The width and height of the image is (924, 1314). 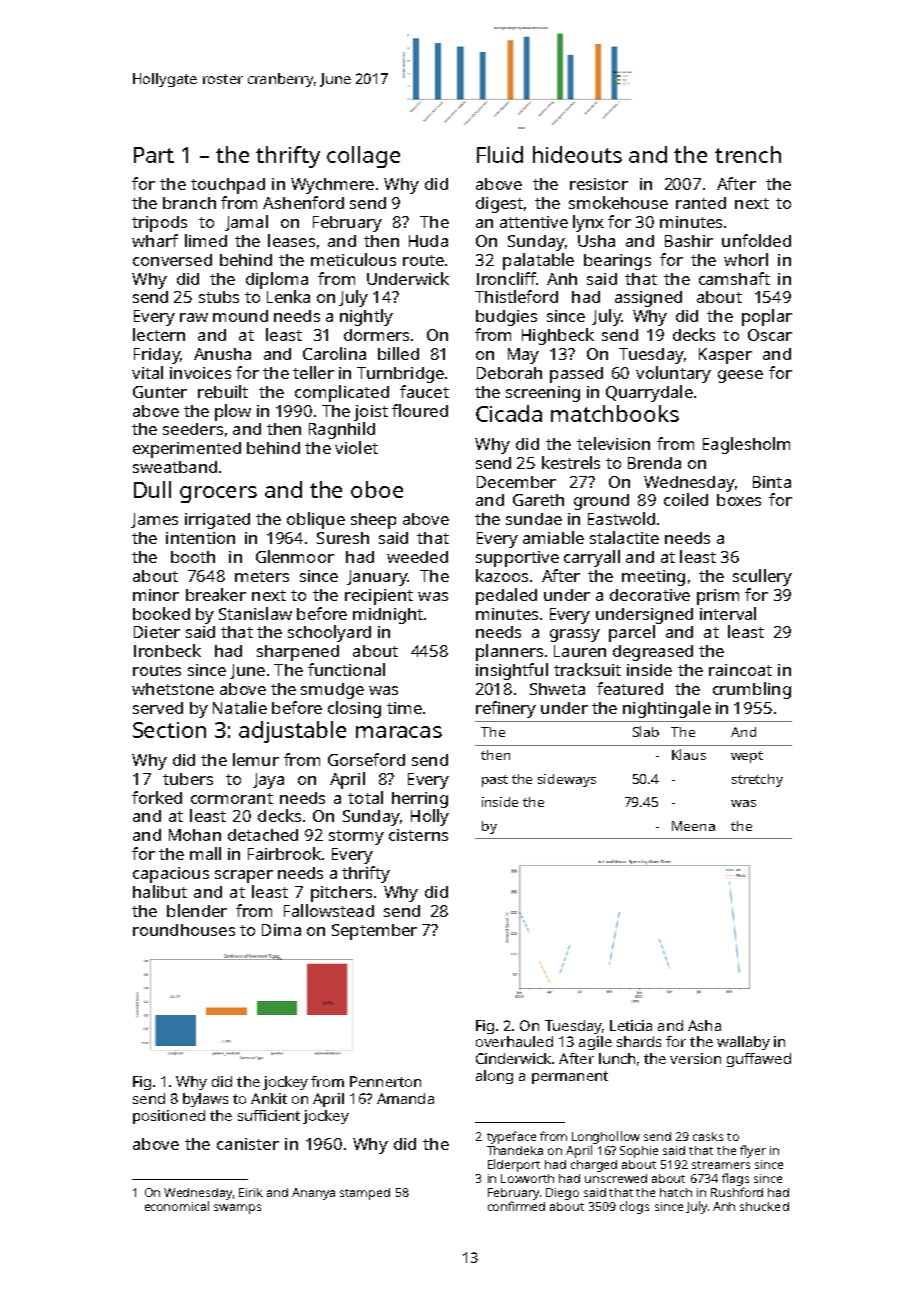 I want to click on positioned, so click(x=169, y=1117).
